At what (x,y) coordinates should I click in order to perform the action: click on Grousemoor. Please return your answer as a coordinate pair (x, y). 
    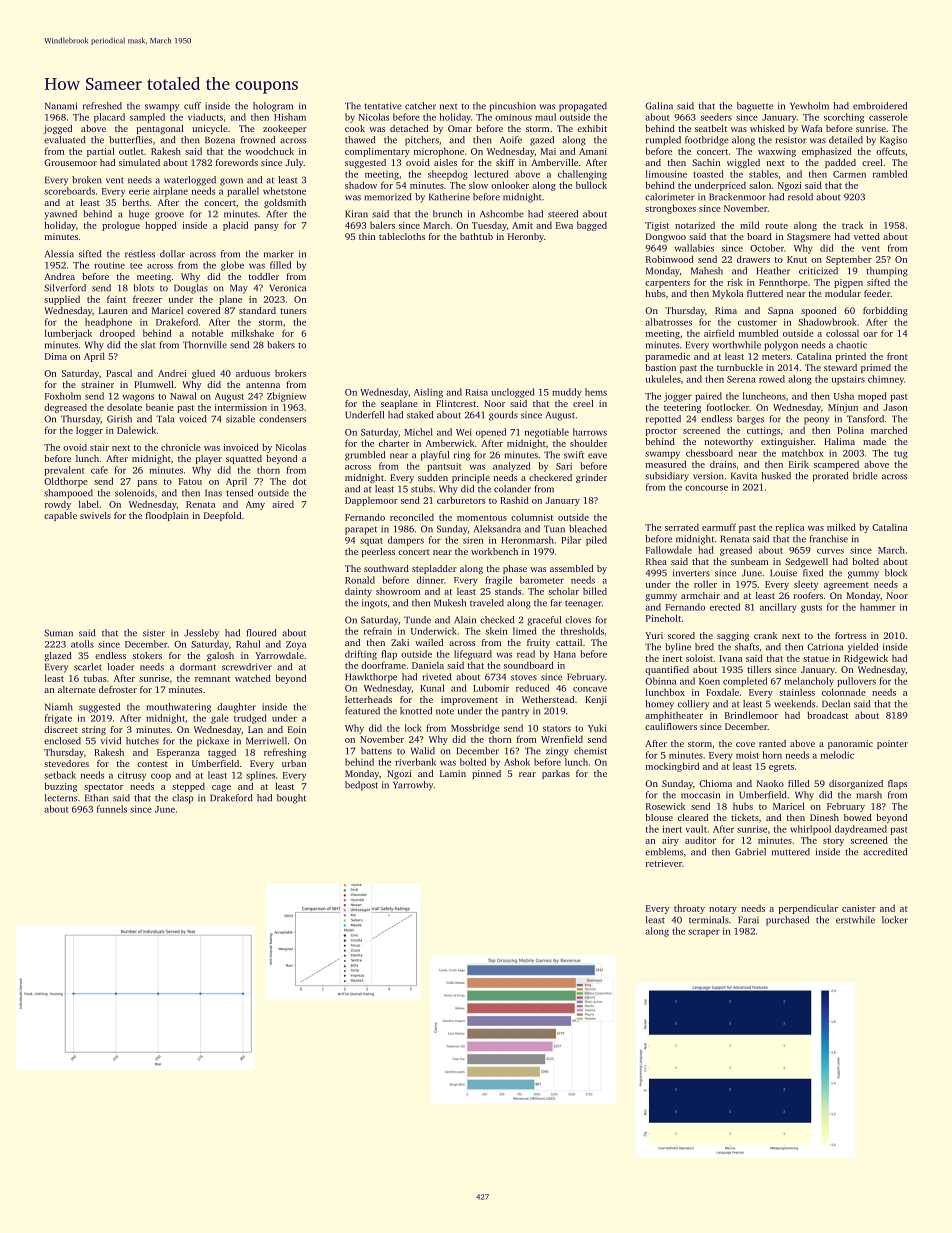
    Looking at the image, I should click on (70, 162).
